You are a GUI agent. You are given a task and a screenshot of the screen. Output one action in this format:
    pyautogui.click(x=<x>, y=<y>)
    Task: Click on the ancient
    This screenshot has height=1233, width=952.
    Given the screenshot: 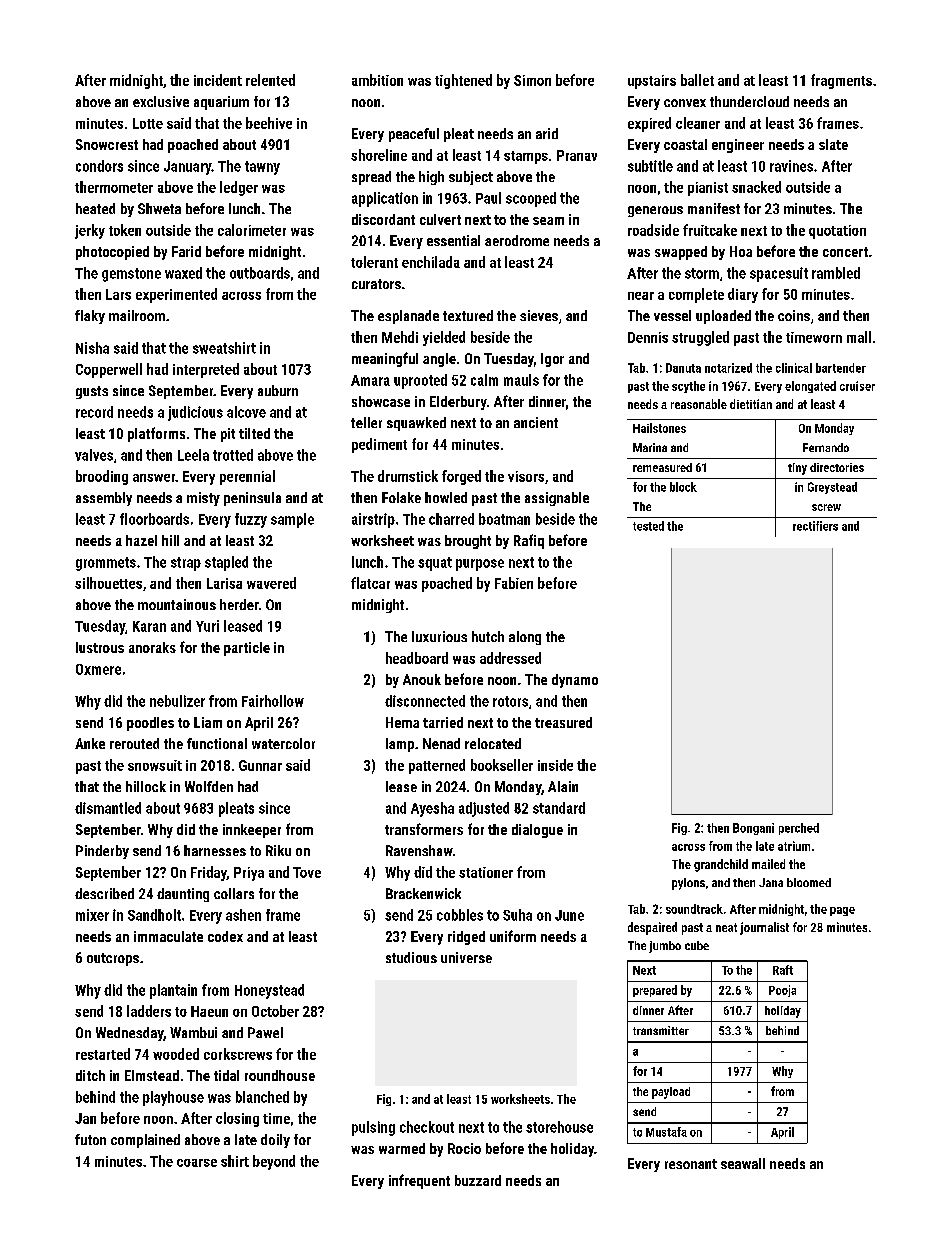 What is the action you would take?
    pyautogui.click(x=536, y=422)
